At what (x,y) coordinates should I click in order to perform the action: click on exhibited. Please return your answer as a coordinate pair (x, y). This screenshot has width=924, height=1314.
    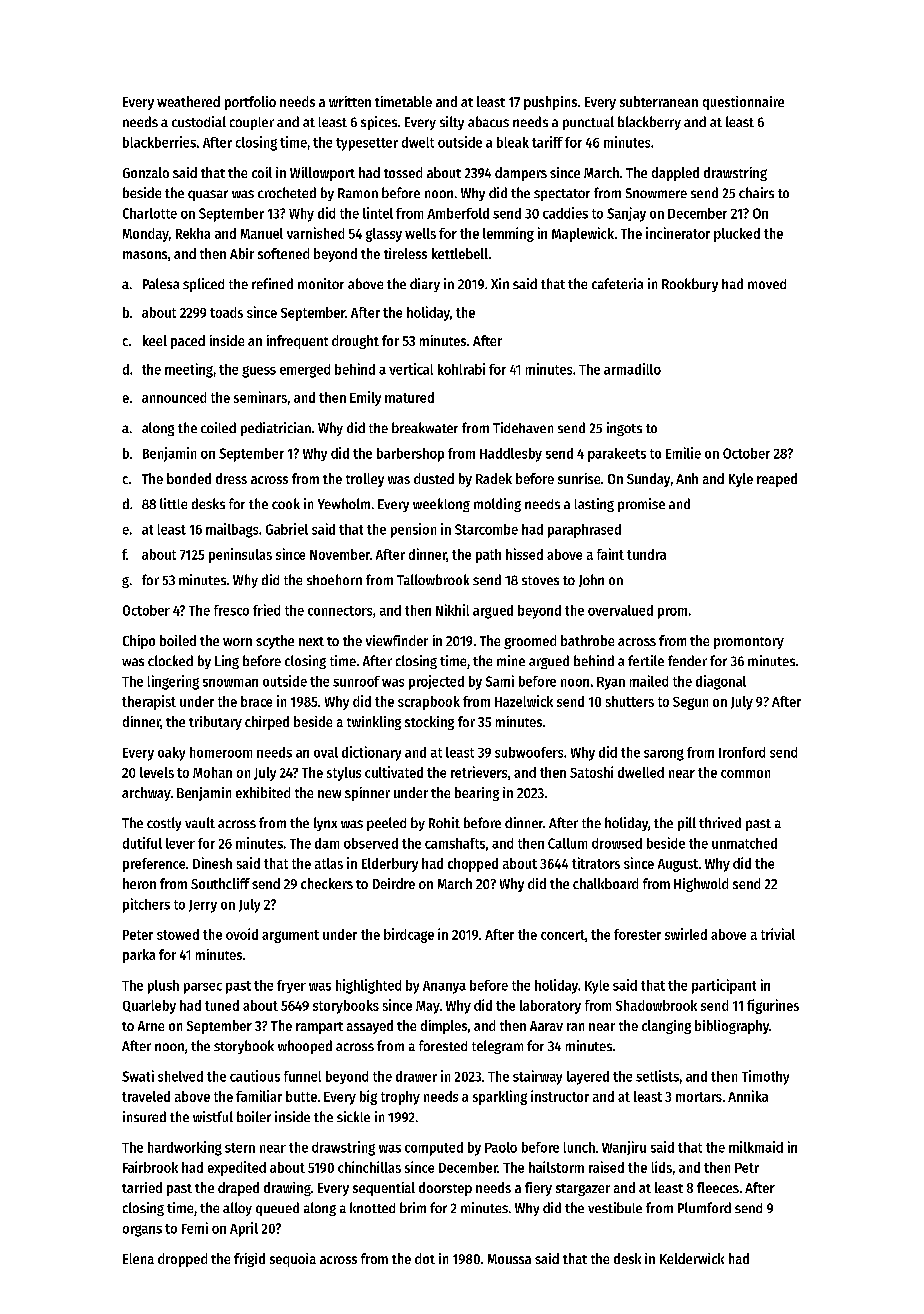
    Looking at the image, I should click on (263, 792).
